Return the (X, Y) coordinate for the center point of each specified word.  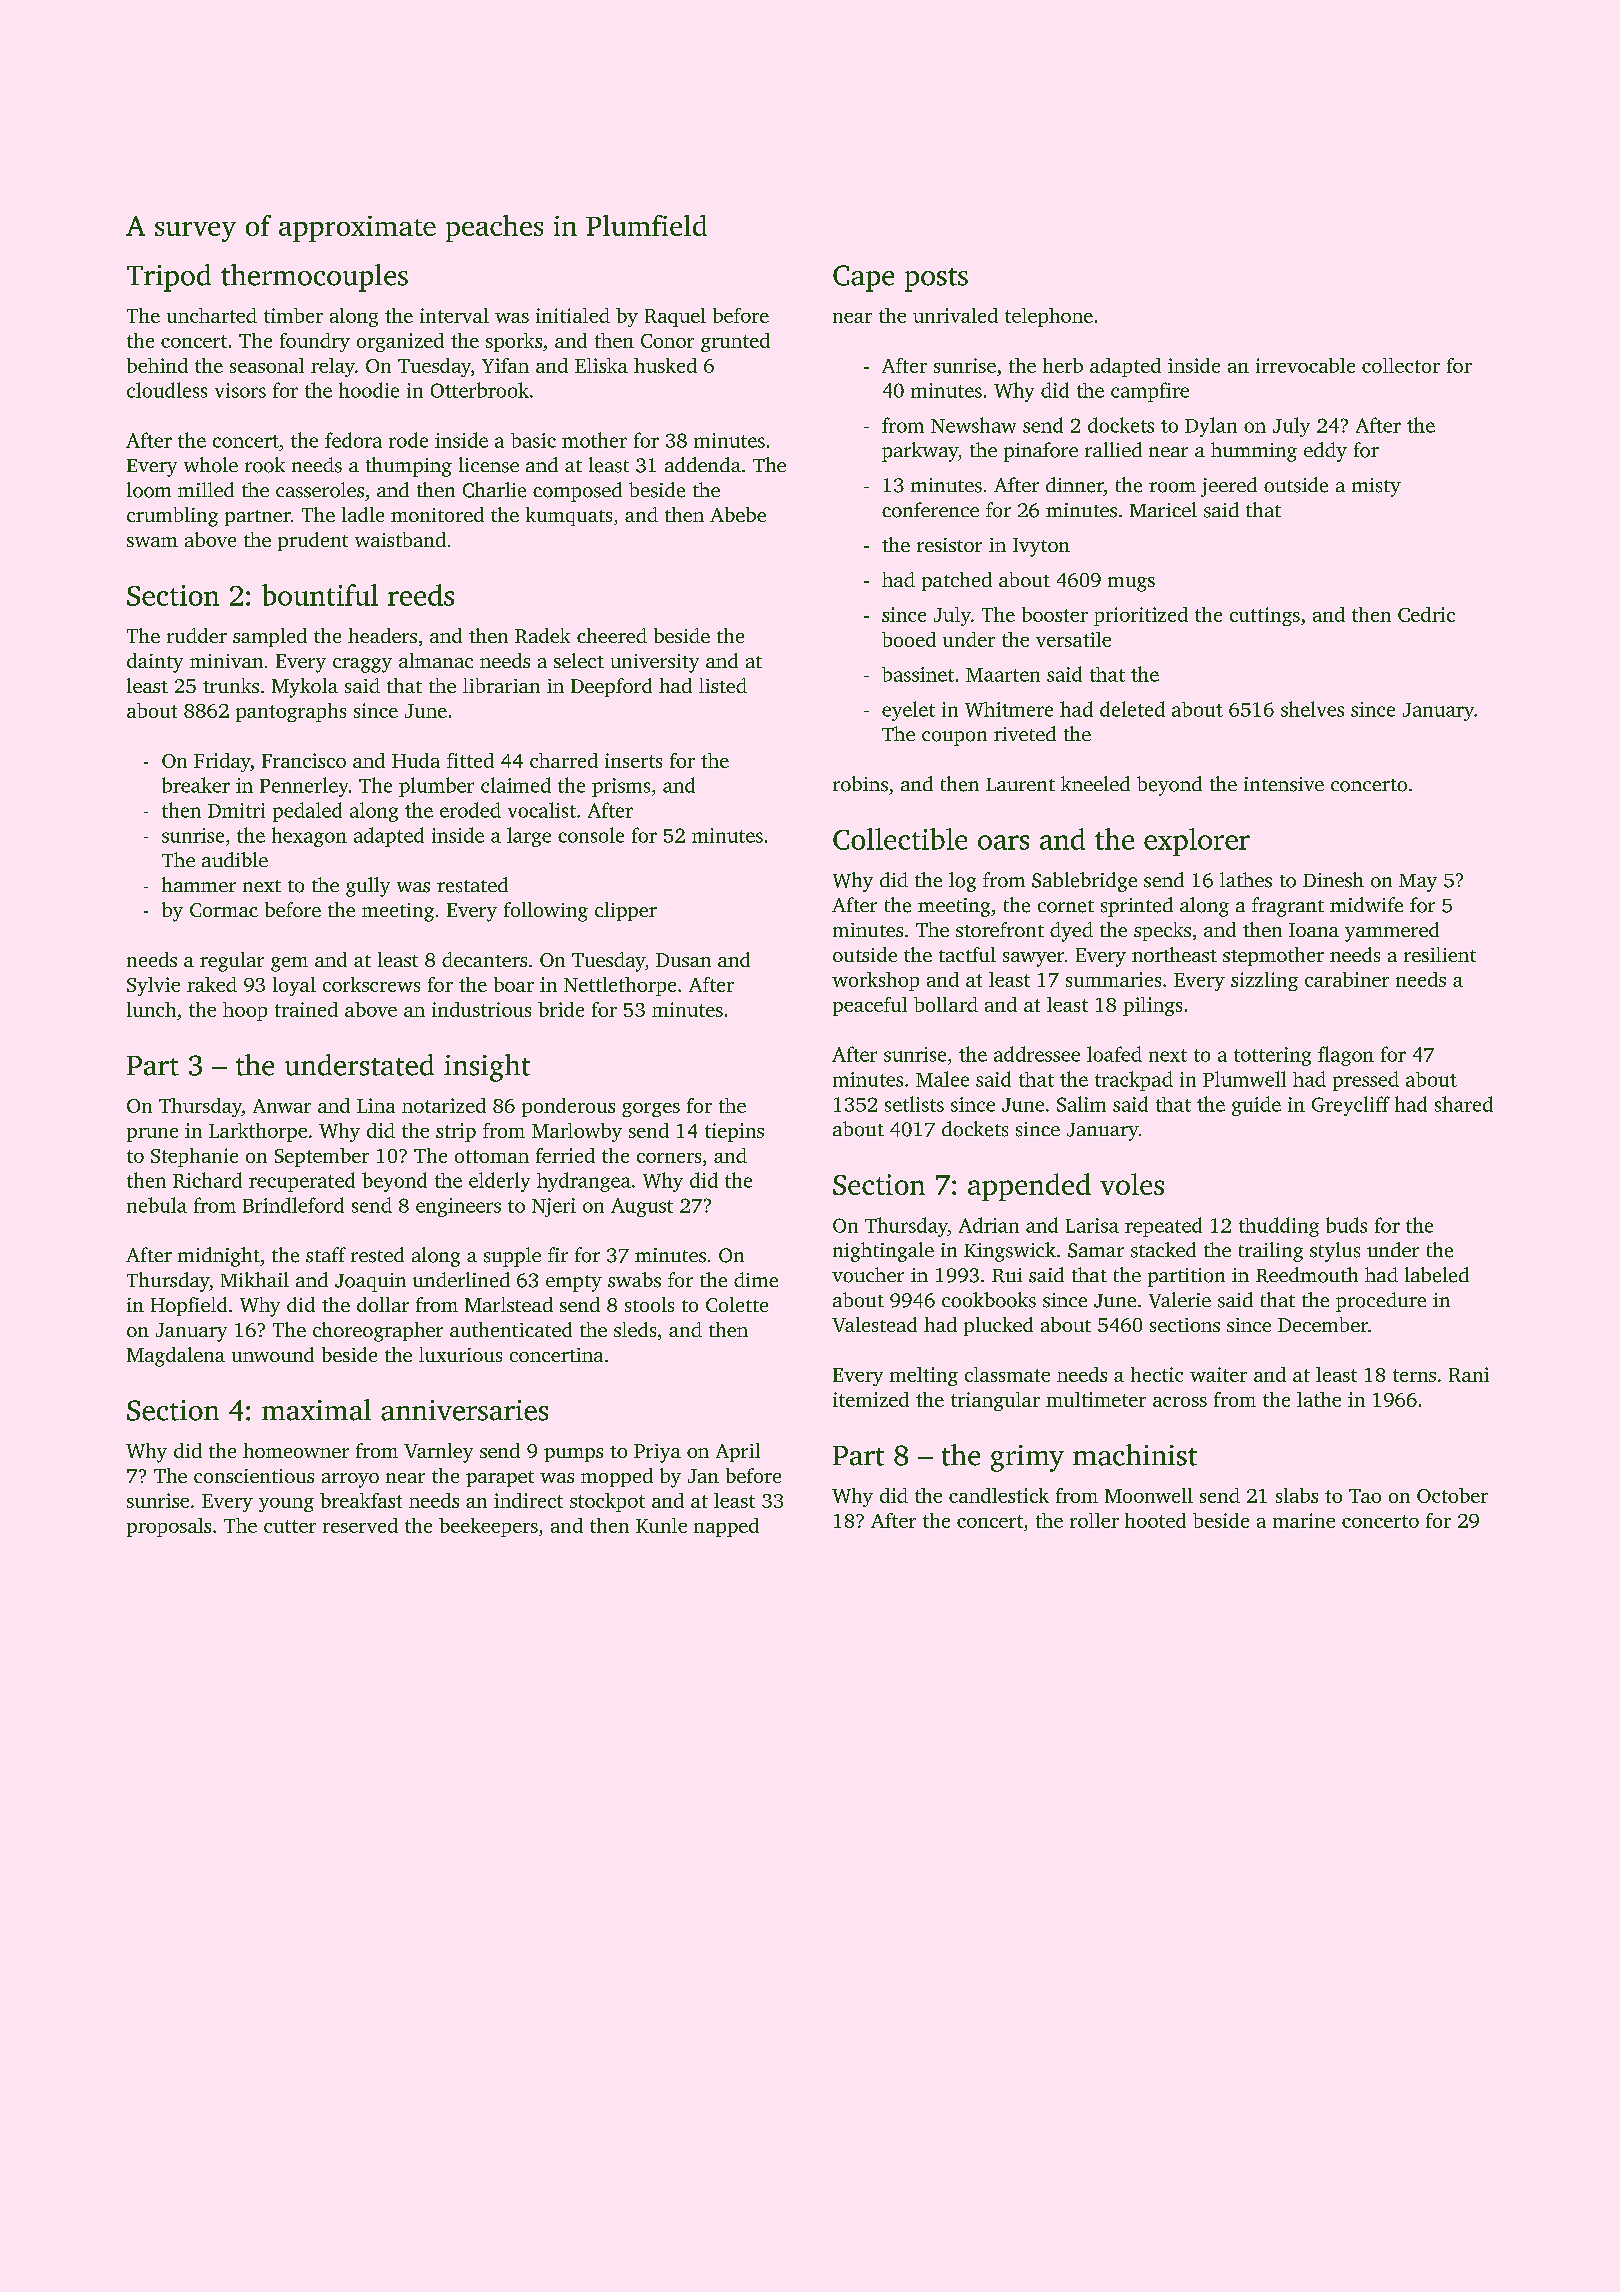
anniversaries (464, 1410)
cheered (612, 635)
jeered (1229, 487)
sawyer (1033, 959)
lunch (151, 1009)
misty (1376, 487)
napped (726, 1527)
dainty (155, 663)
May (1418, 883)
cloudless (167, 390)
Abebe (738, 514)
